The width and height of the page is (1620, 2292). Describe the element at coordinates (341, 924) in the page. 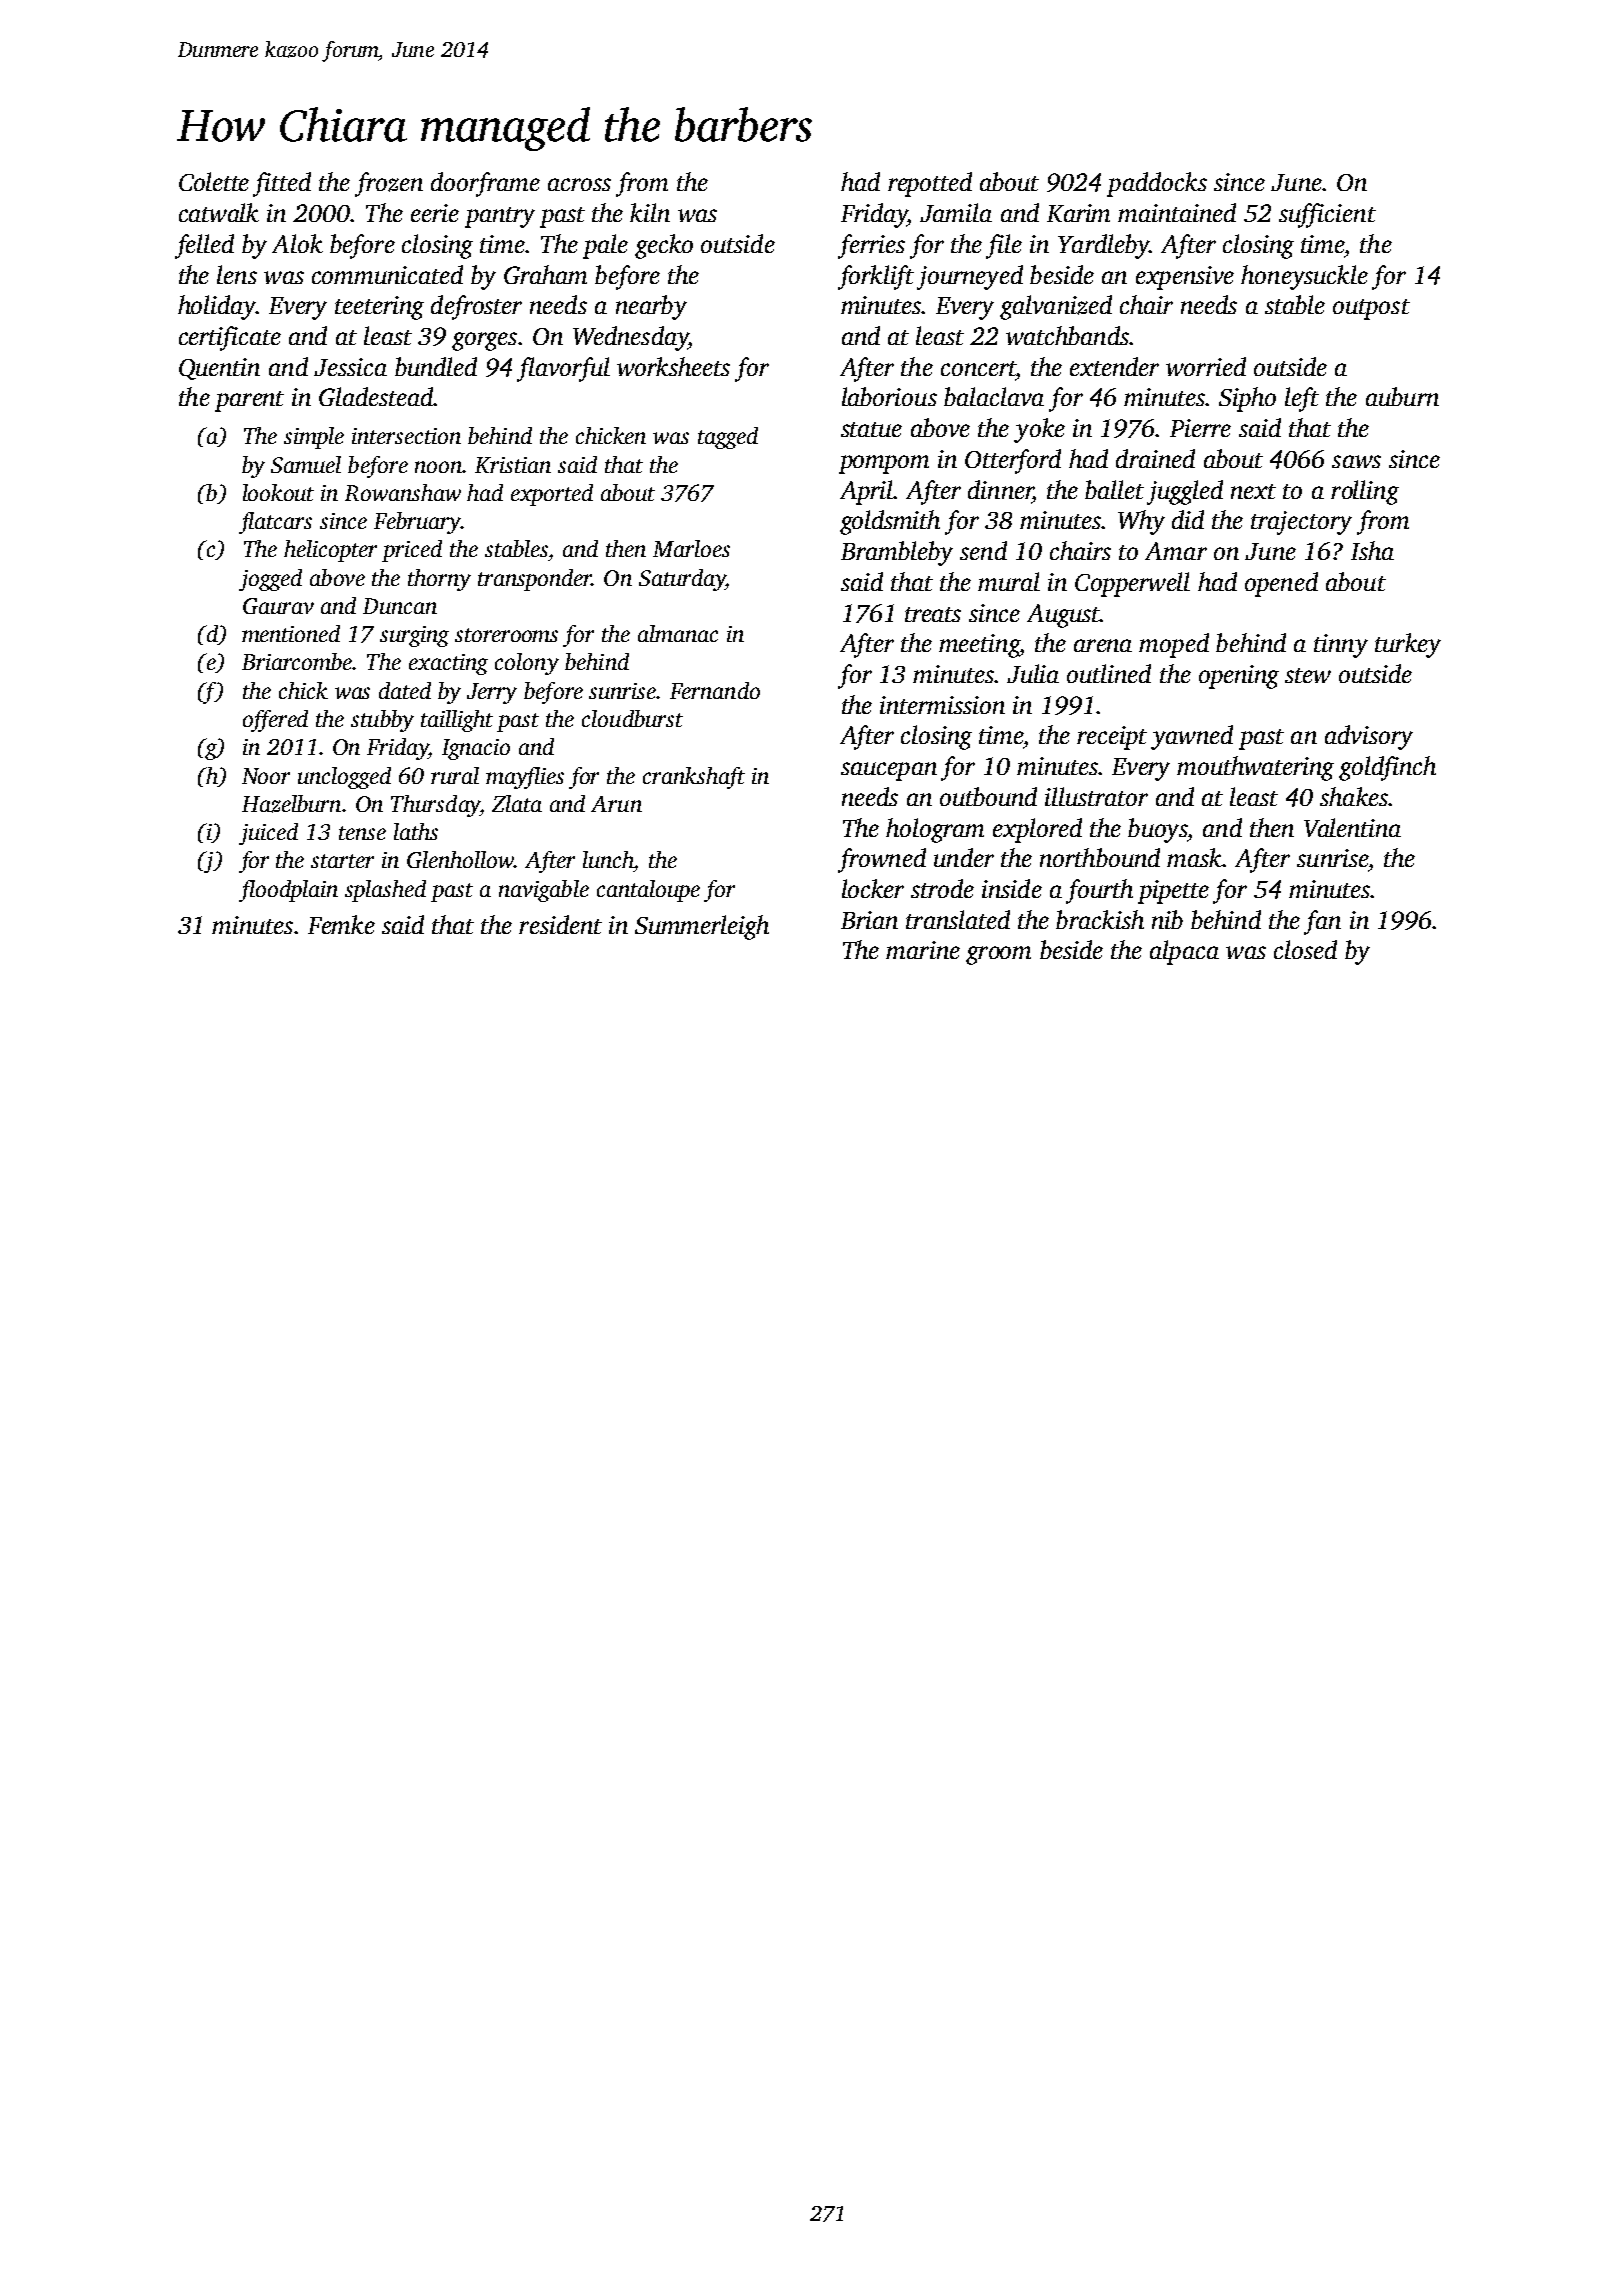

I see `Femke` at that location.
